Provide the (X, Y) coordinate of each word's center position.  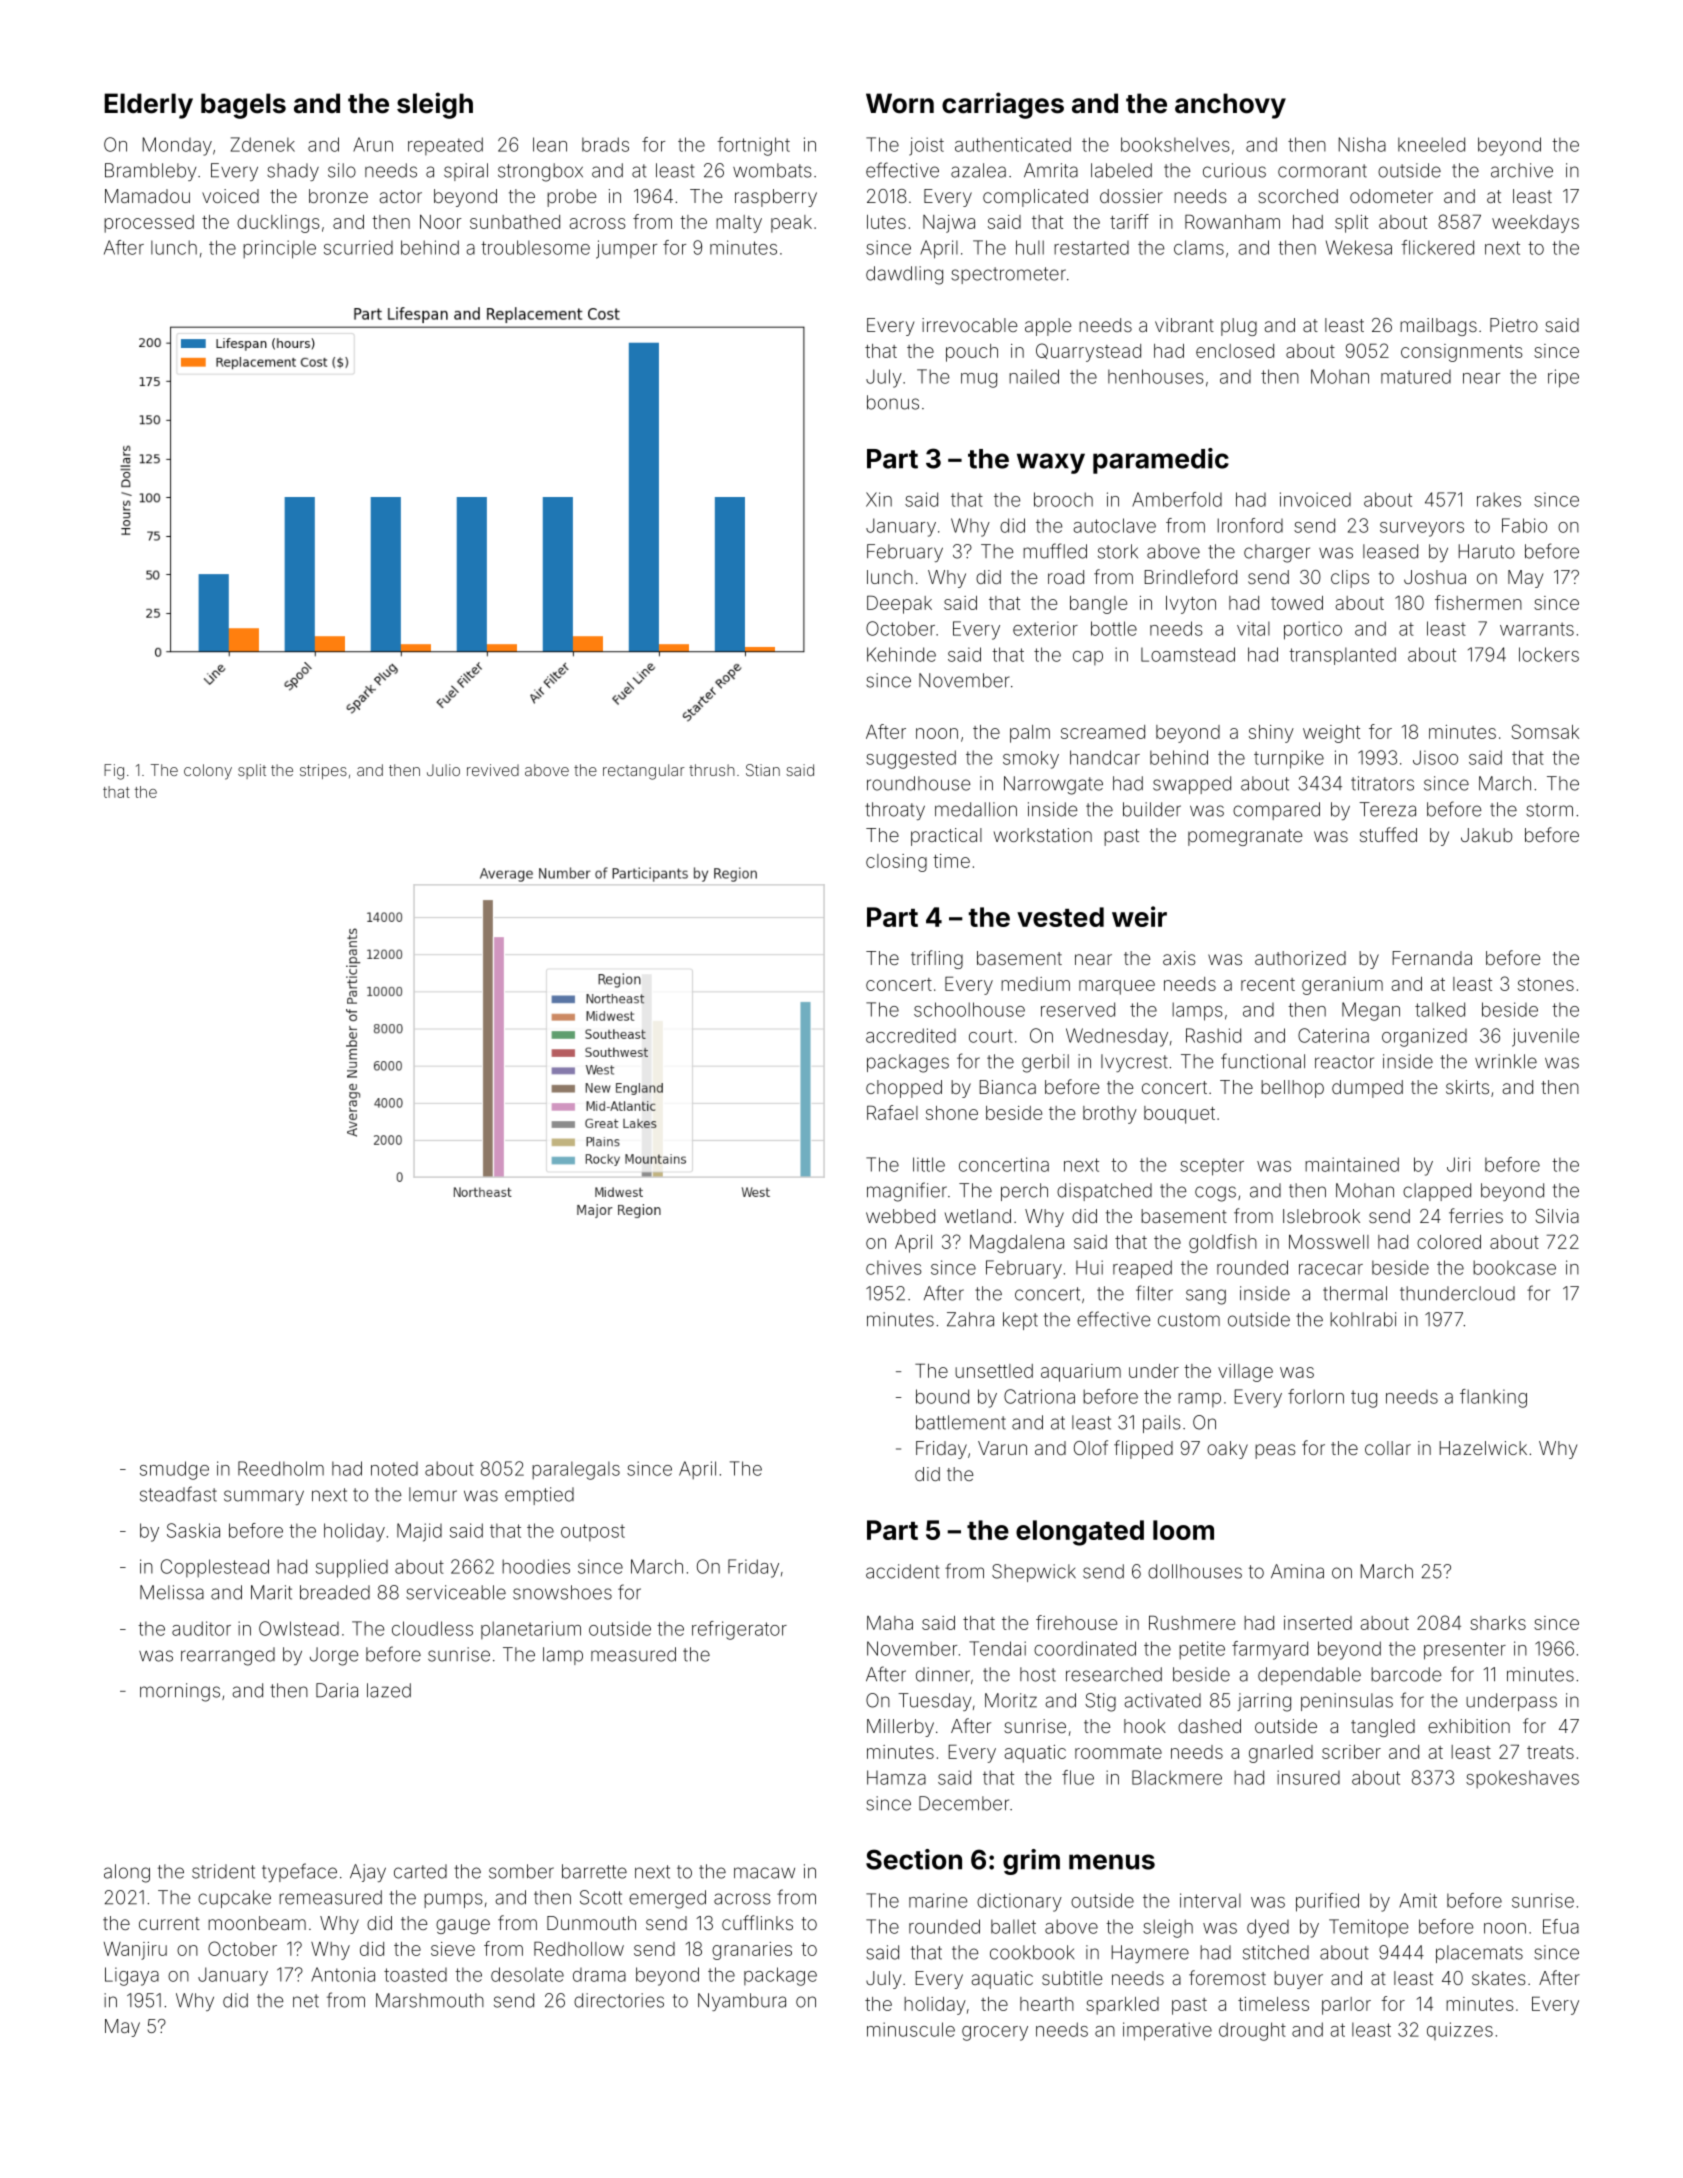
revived (493, 770)
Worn (900, 103)
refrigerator (739, 1630)
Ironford (1250, 525)
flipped (1143, 1449)
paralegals (576, 1470)
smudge (174, 1470)
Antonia (343, 1974)
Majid (419, 1532)
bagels (243, 106)
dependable (1309, 1676)
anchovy (1230, 106)
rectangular (644, 772)
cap (1088, 658)
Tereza (1387, 809)
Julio (443, 770)
